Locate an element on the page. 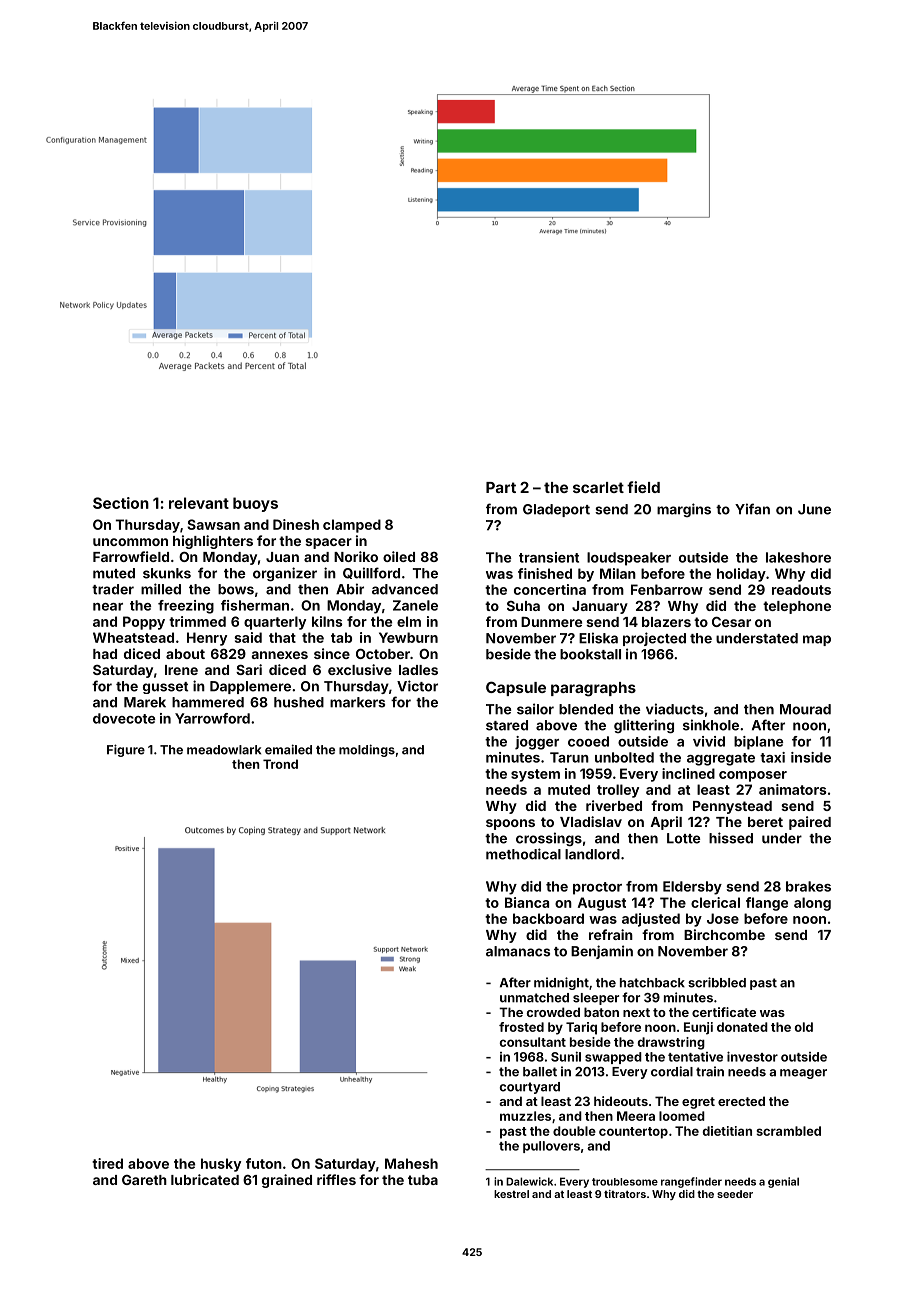 Image resolution: width=924 pixels, height=1314 pixels. transient is located at coordinates (549, 557).
